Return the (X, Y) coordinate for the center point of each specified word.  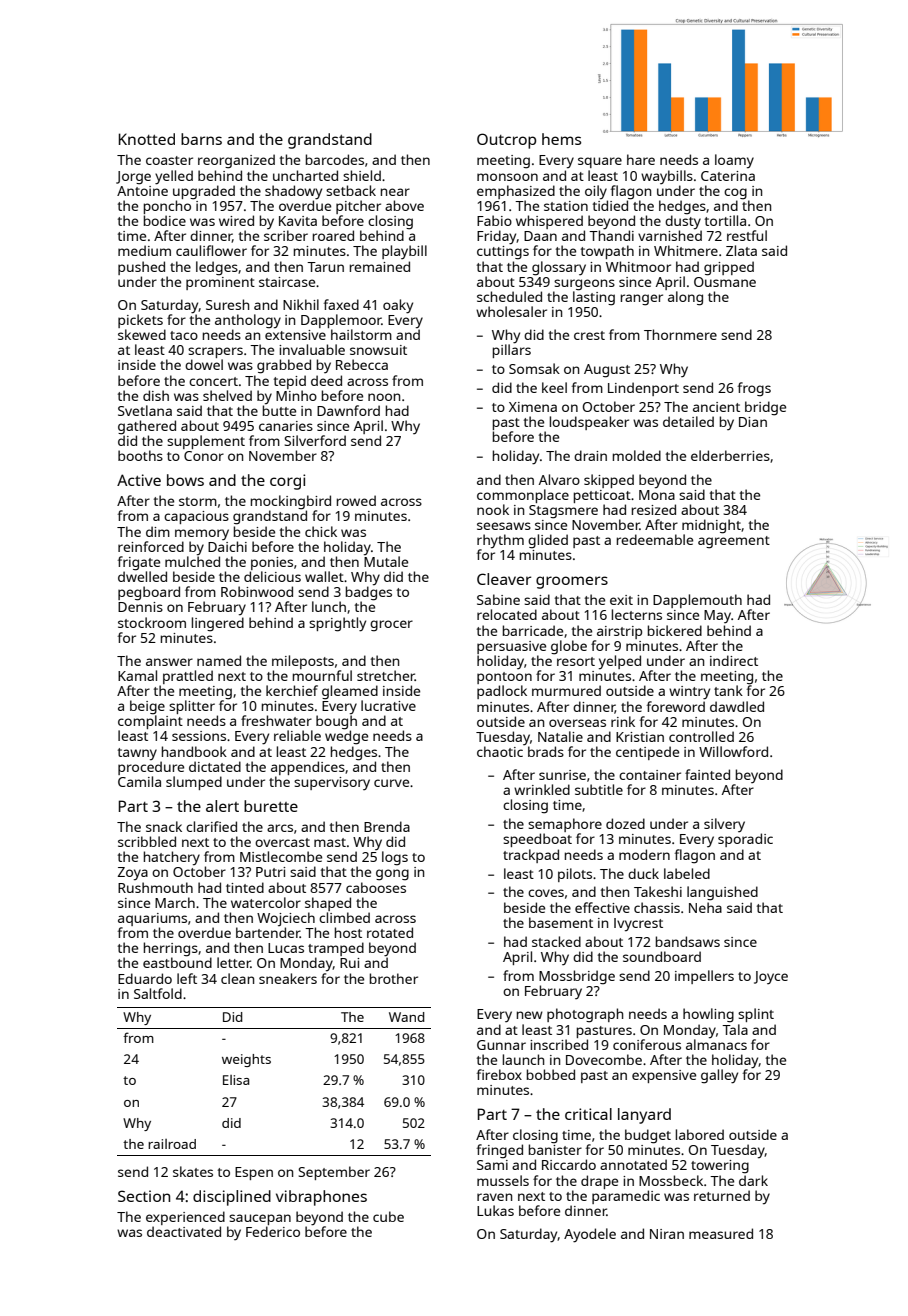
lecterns (637, 614)
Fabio (494, 220)
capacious (196, 517)
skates (193, 1171)
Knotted (147, 139)
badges (369, 593)
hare (641, 159)
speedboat (537, 840)
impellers (704, 977)
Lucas (286, 948)
